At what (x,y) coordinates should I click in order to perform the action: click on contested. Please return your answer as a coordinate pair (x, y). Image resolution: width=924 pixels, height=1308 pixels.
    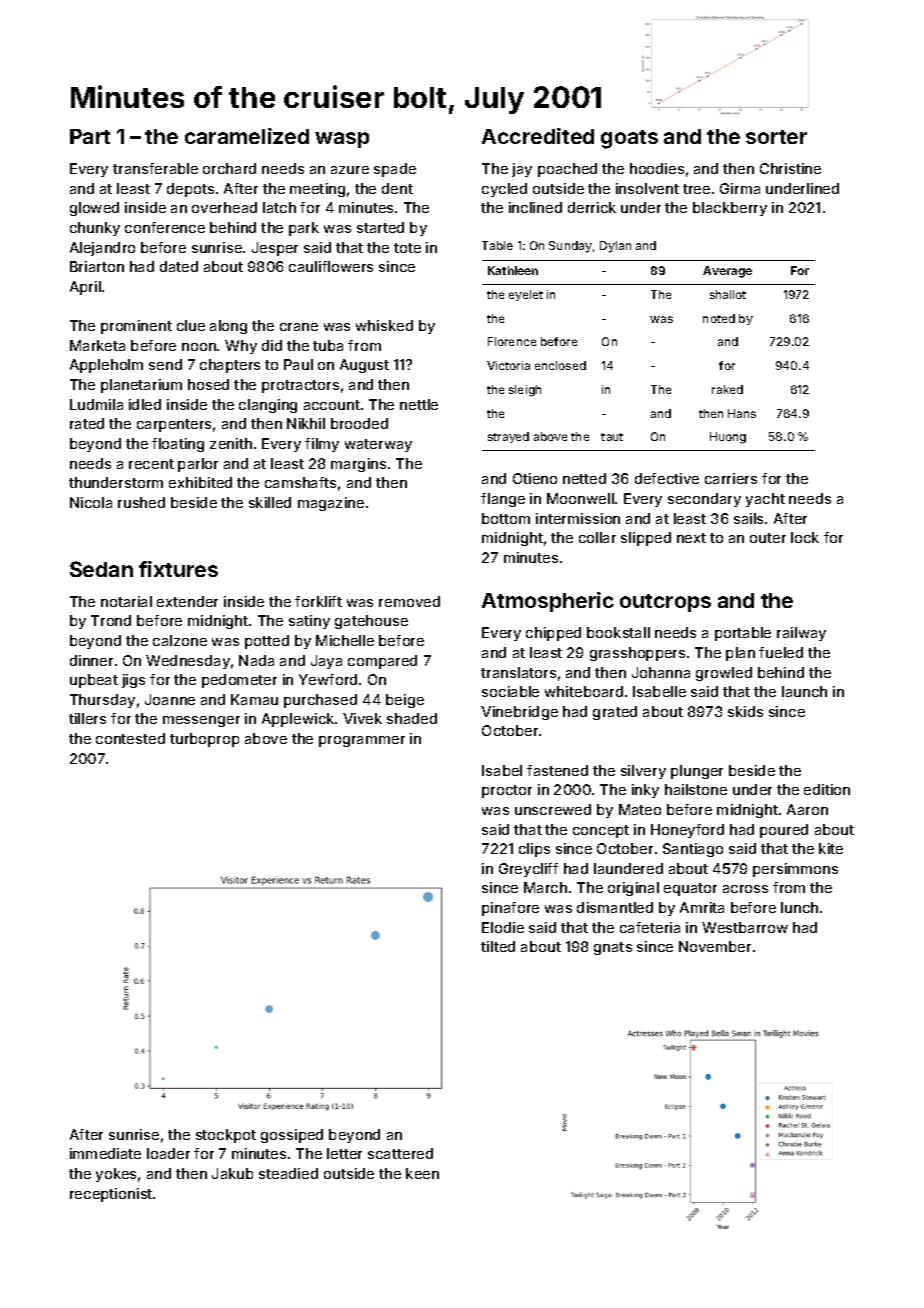
    Looking at the image, I should click on (130, 738).
